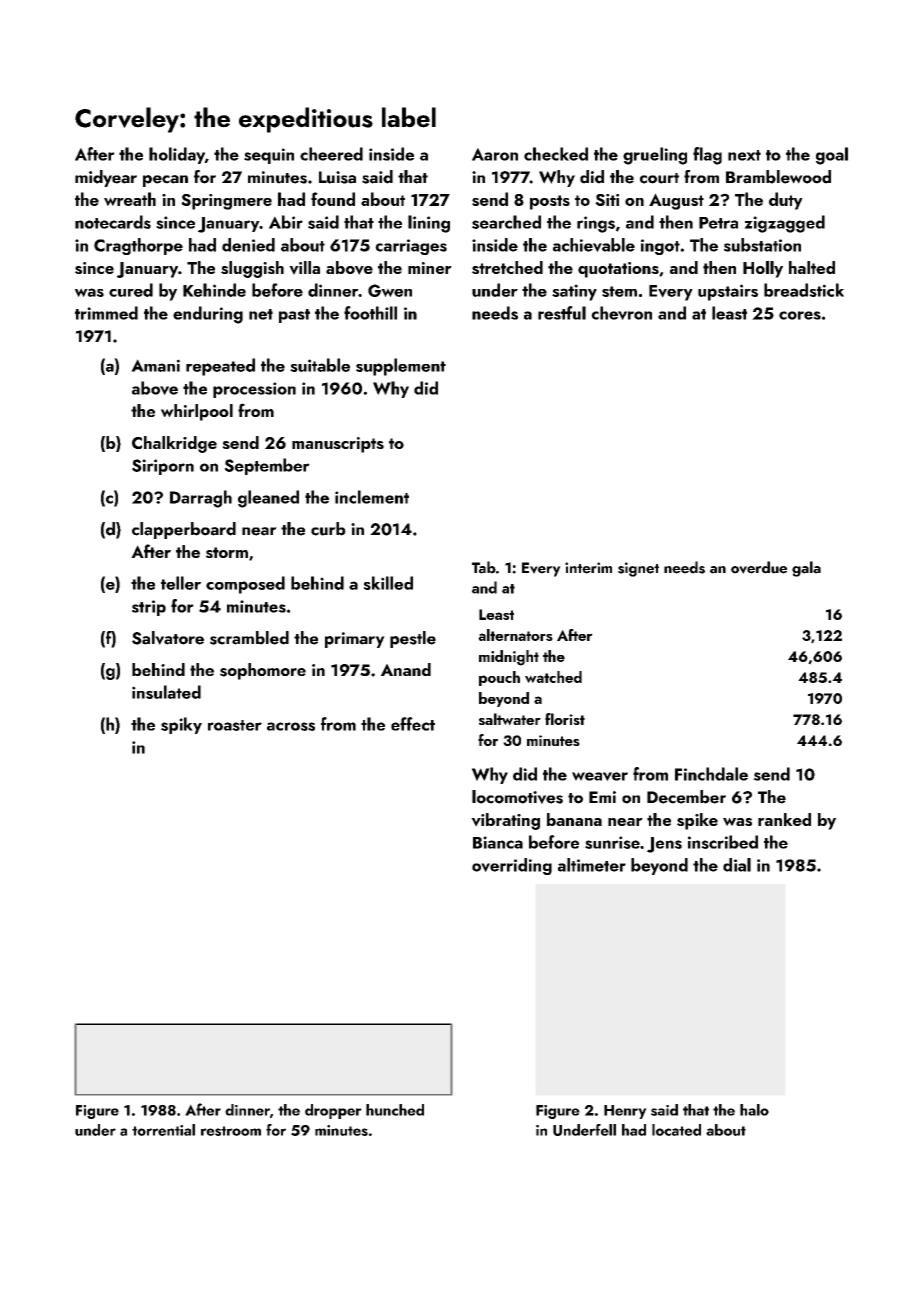 The image size is (924, 1308). Describe the element at coordinates (553, 677) in the screenshot. I see `watched` at that location.
